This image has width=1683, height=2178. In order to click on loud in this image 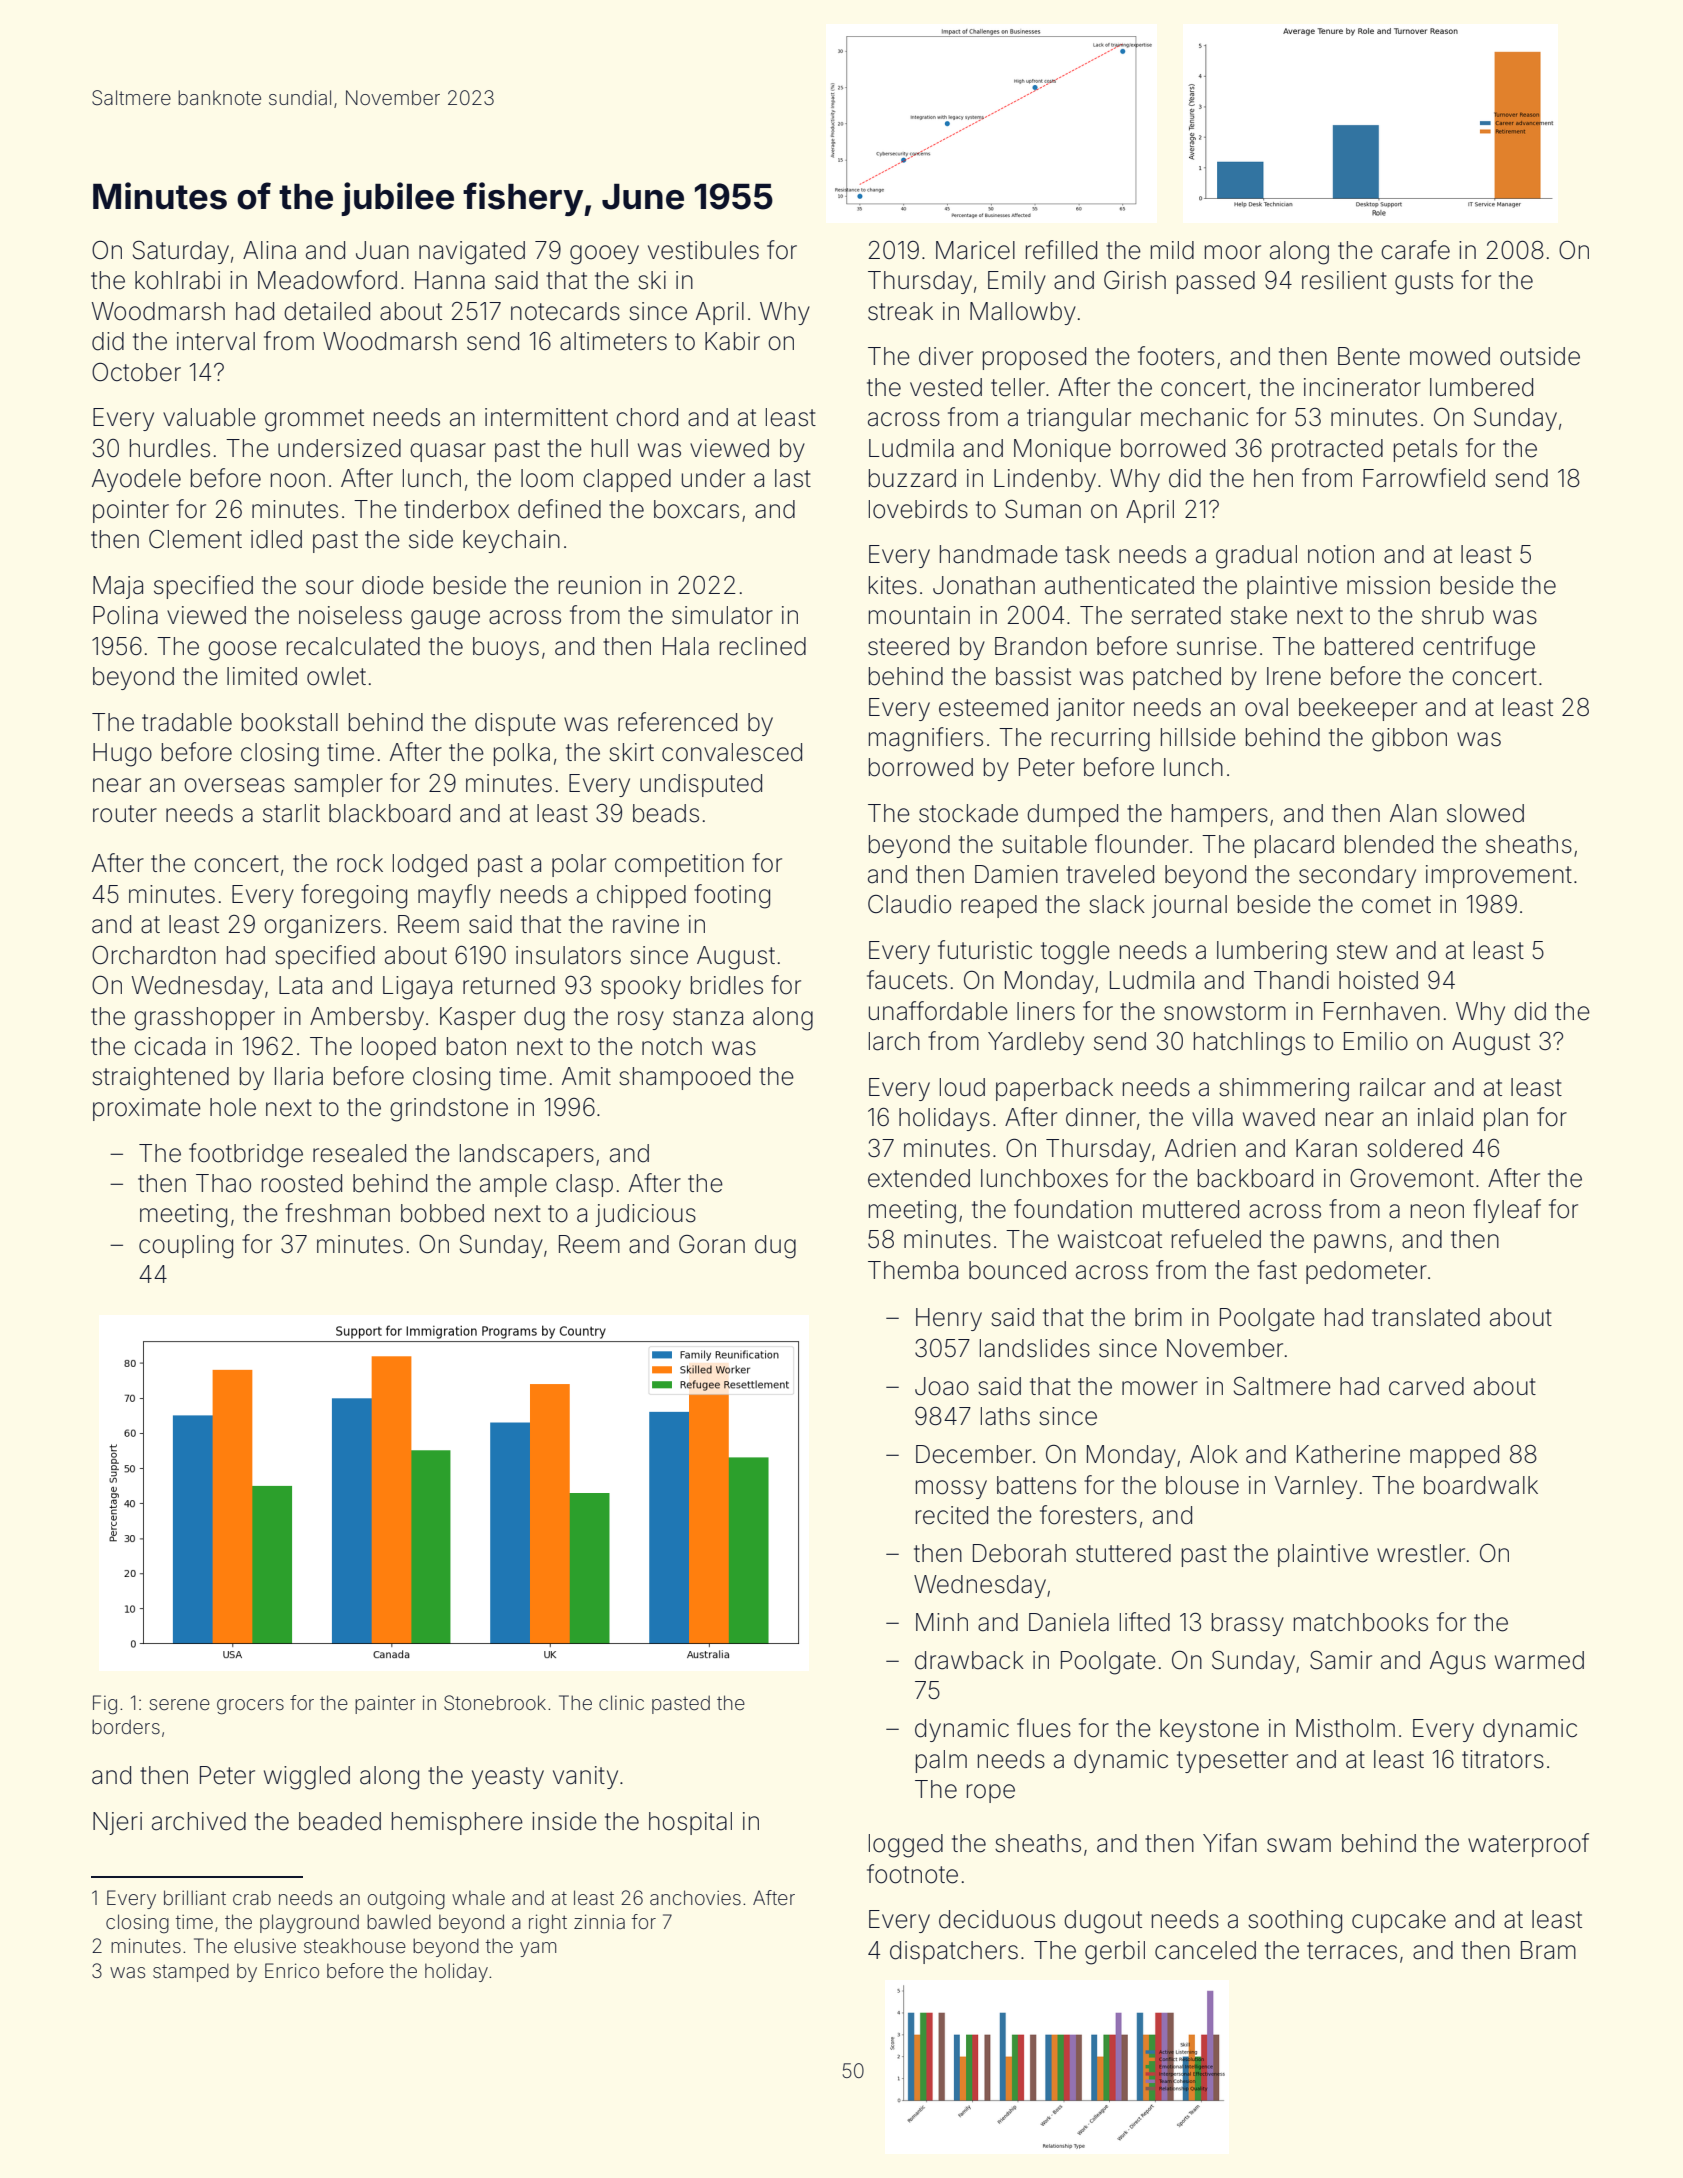, I will do `click(962, 1087)`.
